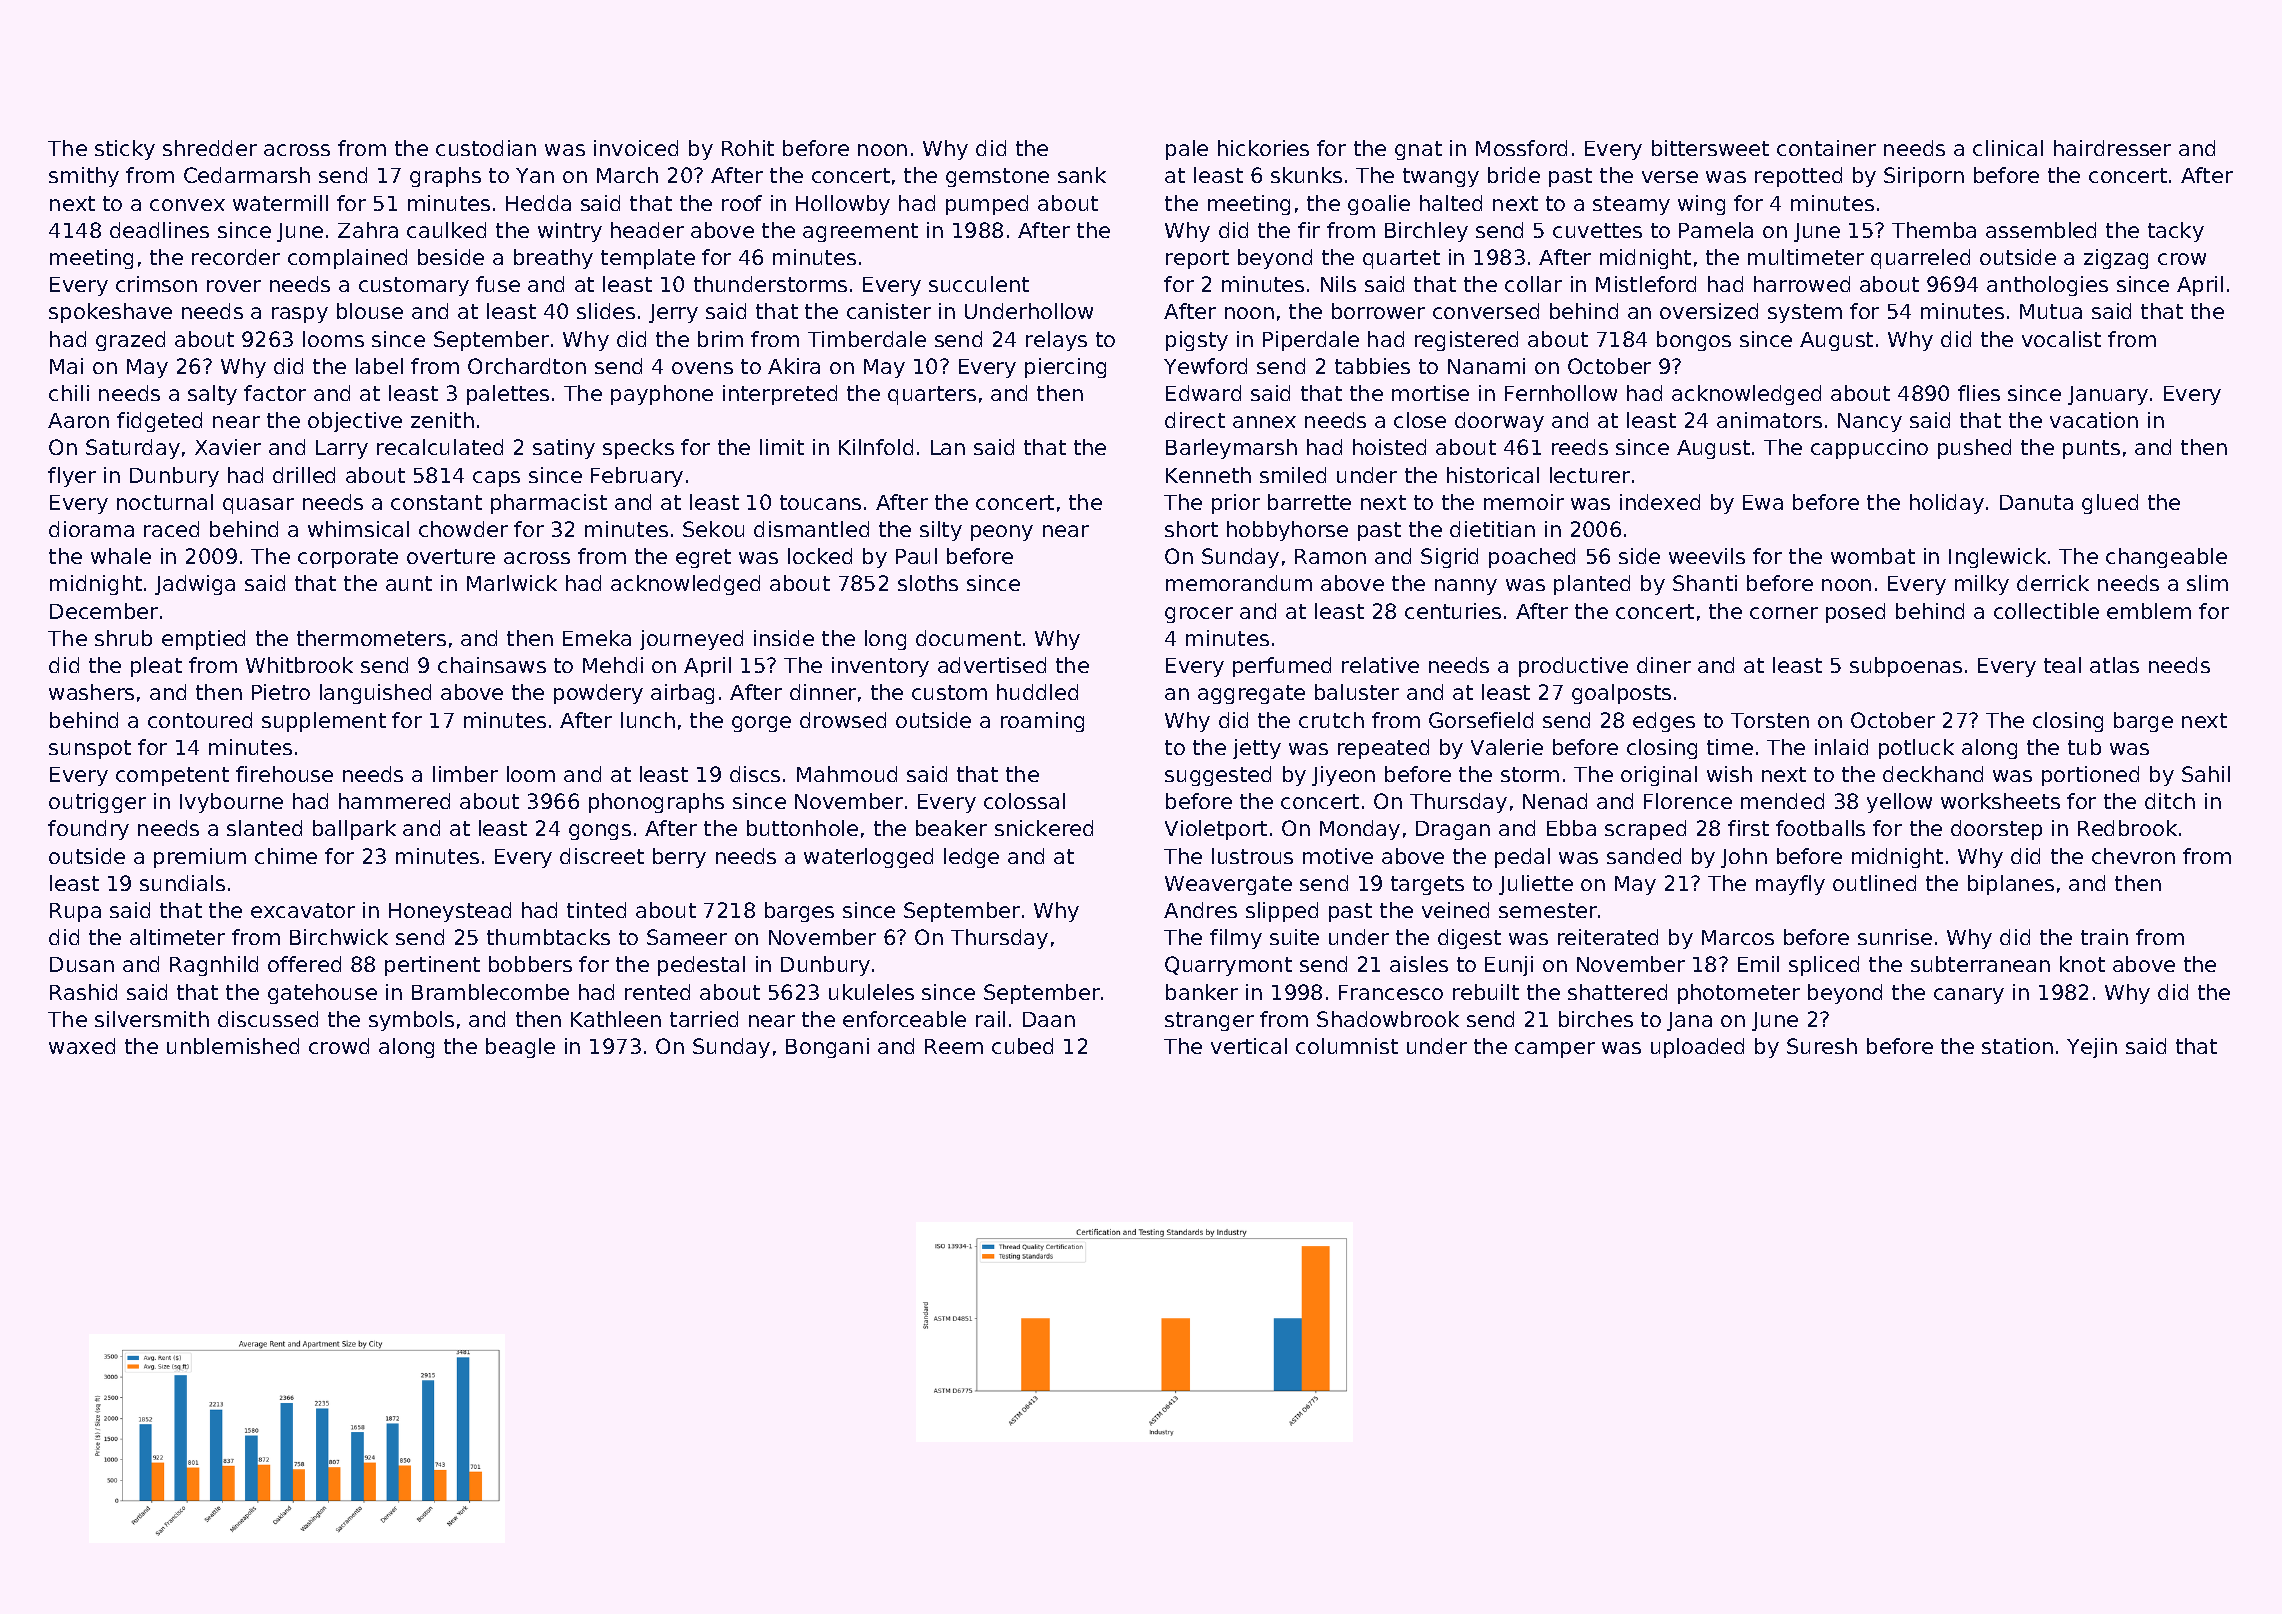  What do you see at coordinates (687, 937) in the screenshot?
I see `Sameer` at bounding box center [687, 937].
